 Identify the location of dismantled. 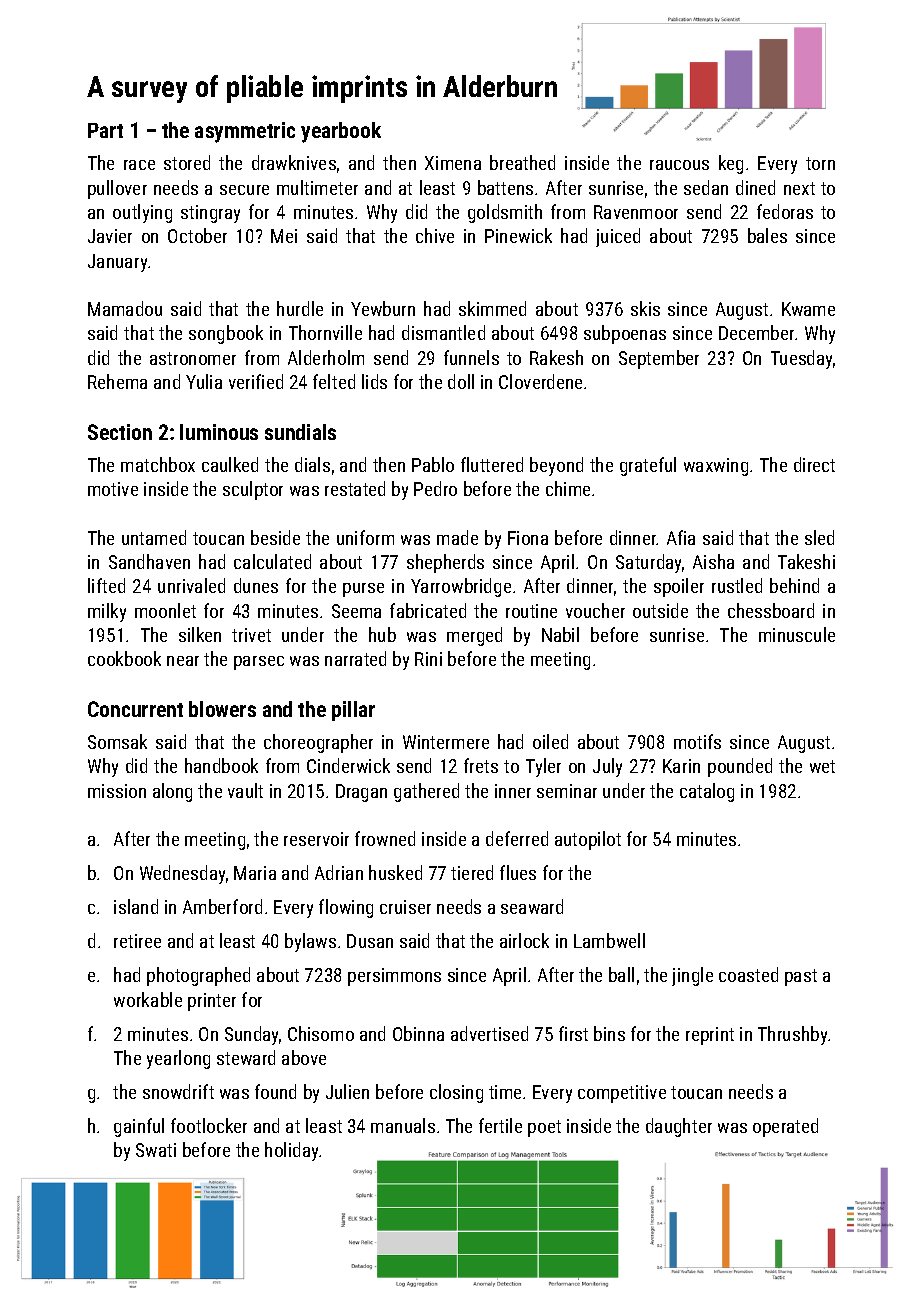
(443, 332).
